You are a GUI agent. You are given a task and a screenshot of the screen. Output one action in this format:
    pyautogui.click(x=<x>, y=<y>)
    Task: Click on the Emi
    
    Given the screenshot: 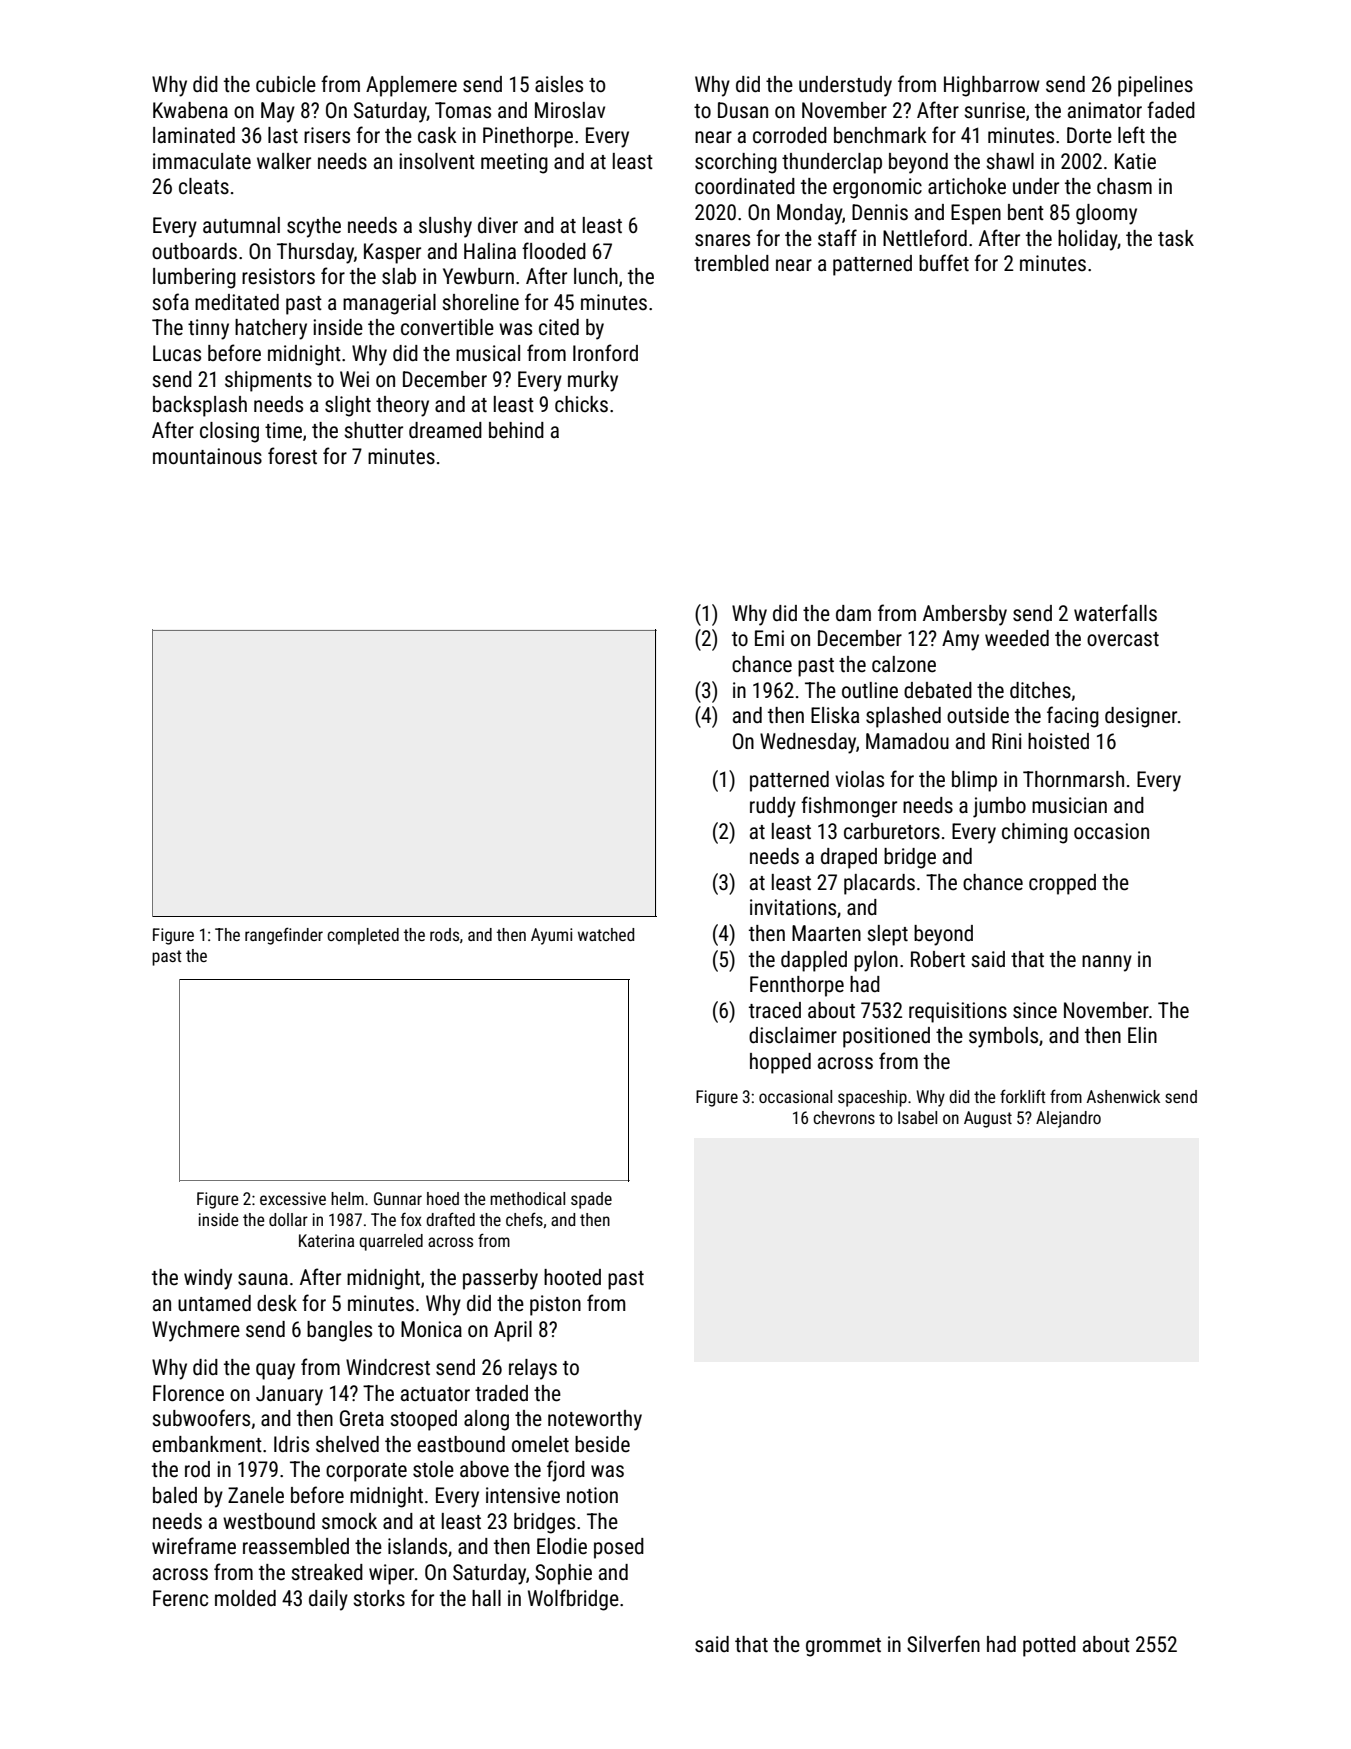 What is the action you would take?
    pyautogui.click(x=769, y=638)
